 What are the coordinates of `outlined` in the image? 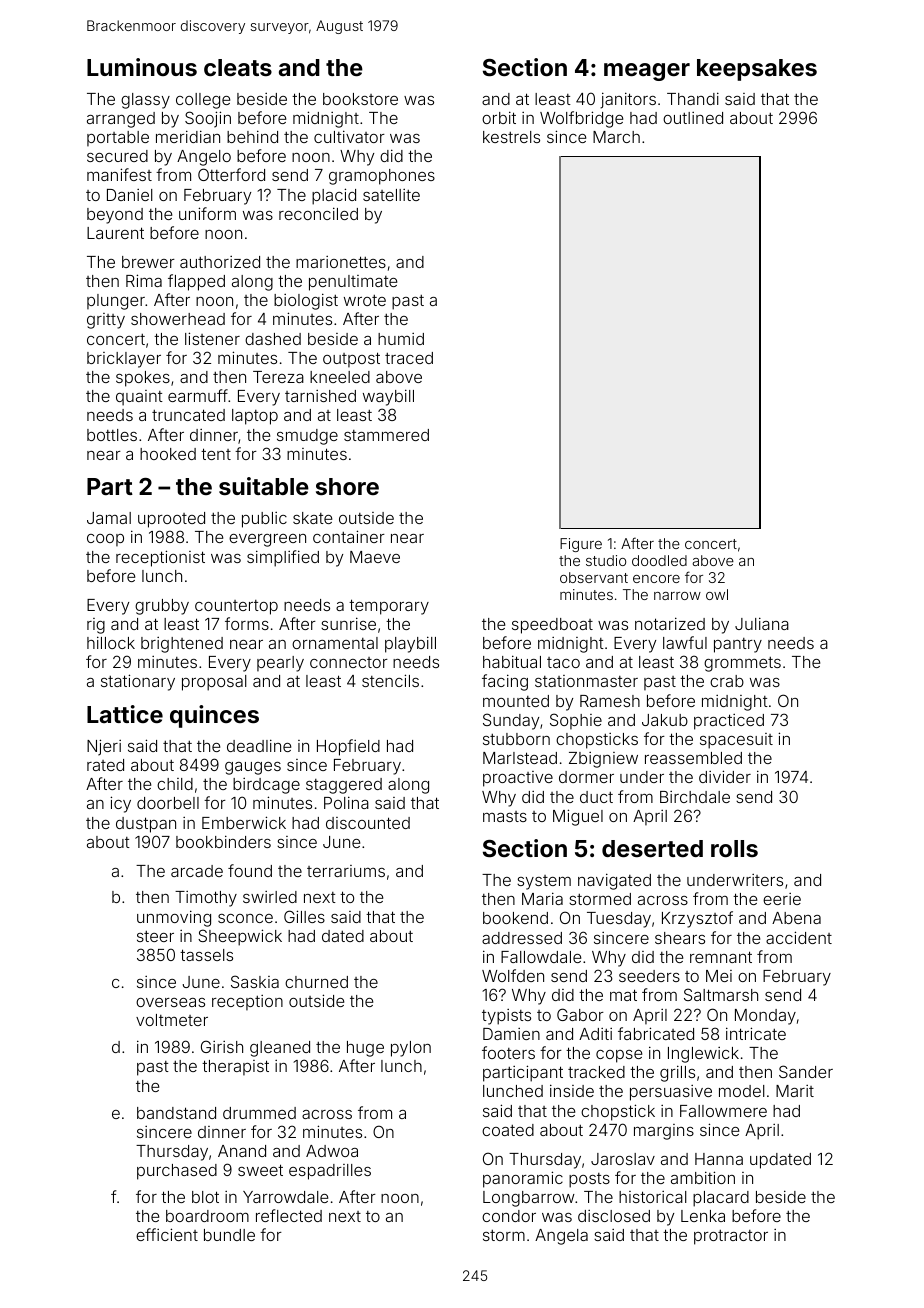 It's located at (693, 118).
